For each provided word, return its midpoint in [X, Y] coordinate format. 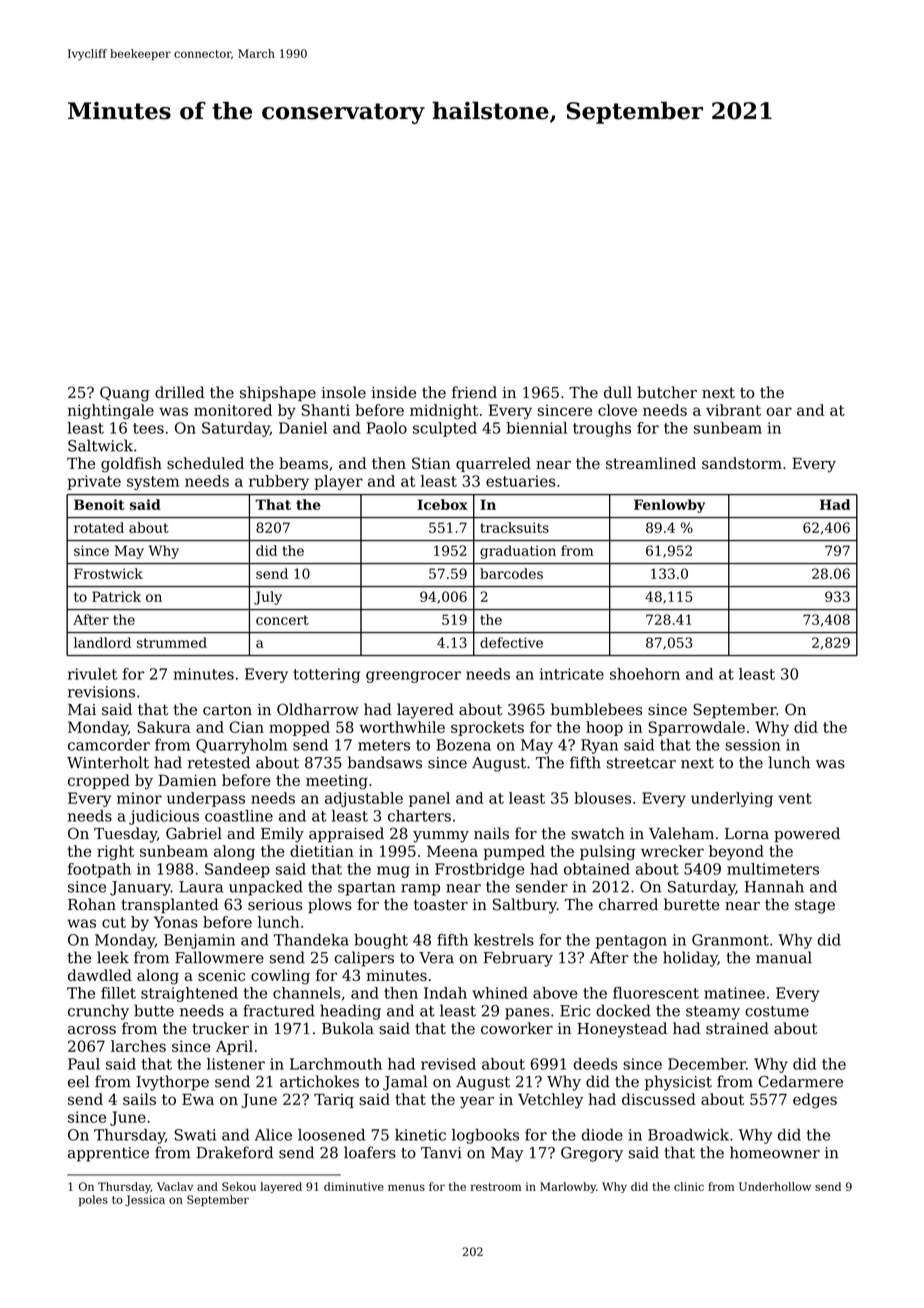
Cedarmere [800, 1081]
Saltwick [100, 445]
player [338, 482]
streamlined [651, 463]
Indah [445, 993]
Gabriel [194, 833]
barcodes [511, 573]
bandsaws [385, 762]
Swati [195, 1135]
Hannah [774, 886]
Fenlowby [669, 506]
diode [602, 1135]
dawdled [100, 975]
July [268, 598]
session [752, 745]
